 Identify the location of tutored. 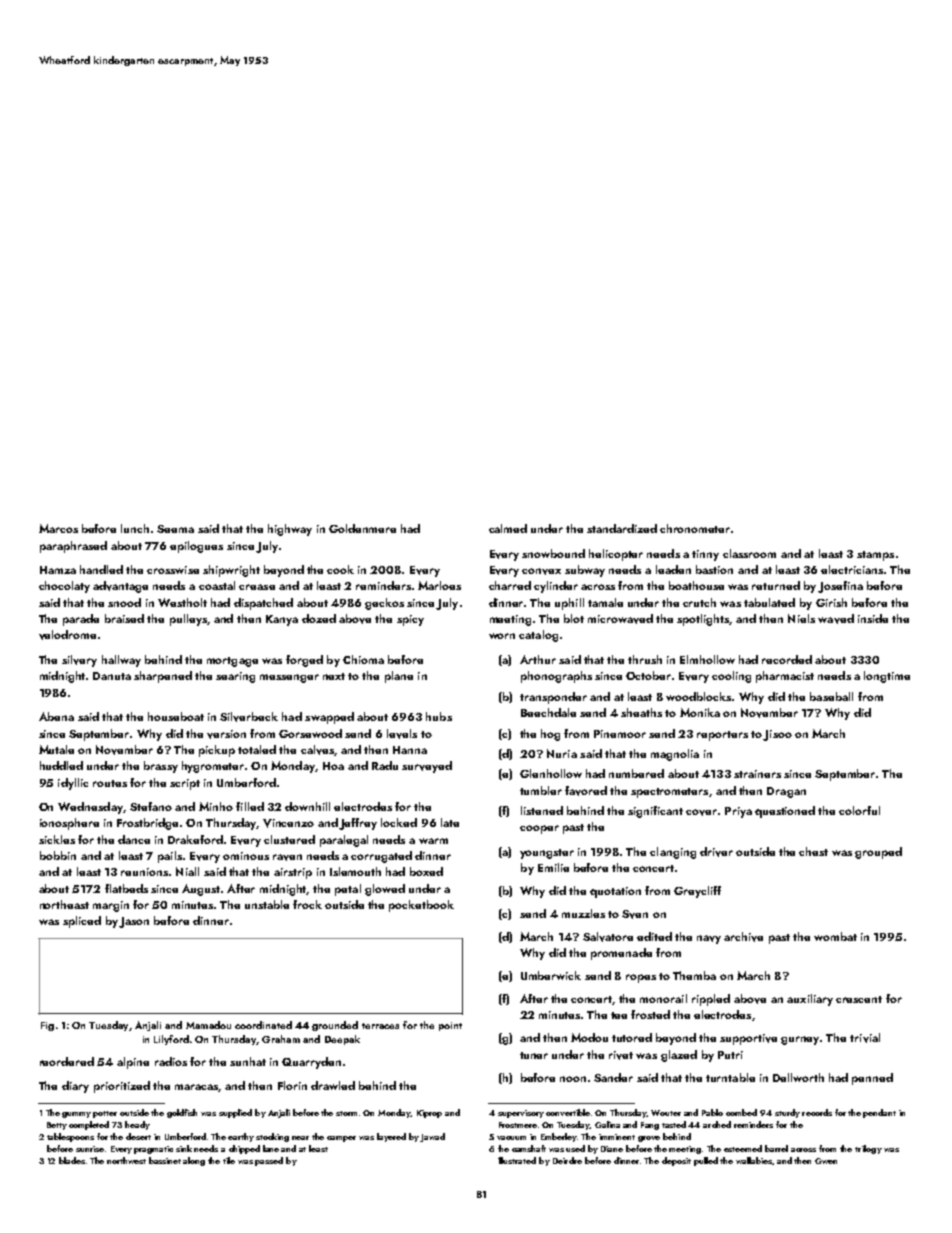
(632, 1037).
